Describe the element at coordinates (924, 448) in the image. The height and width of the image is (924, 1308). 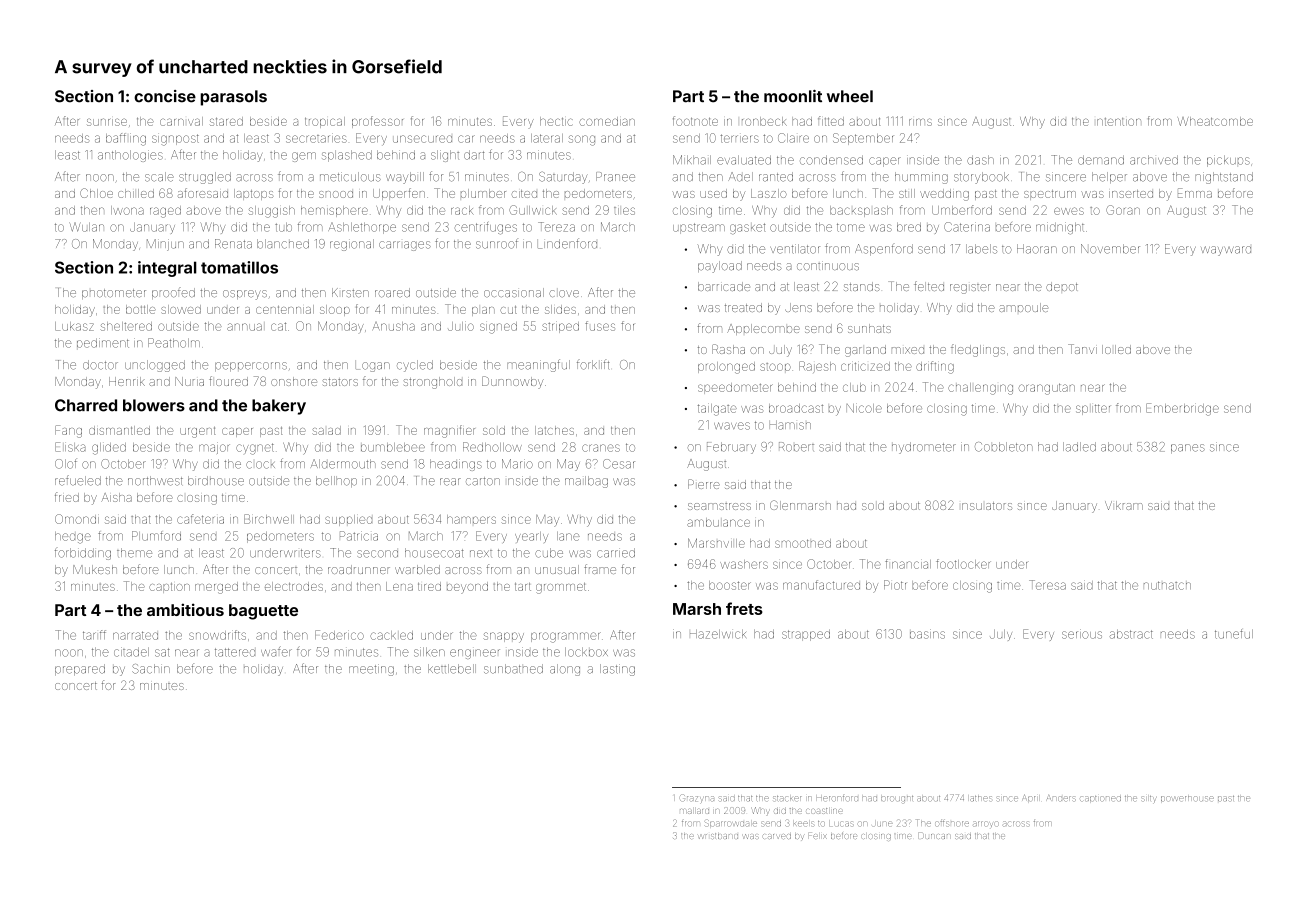
I see `hydrometer` at that location.
